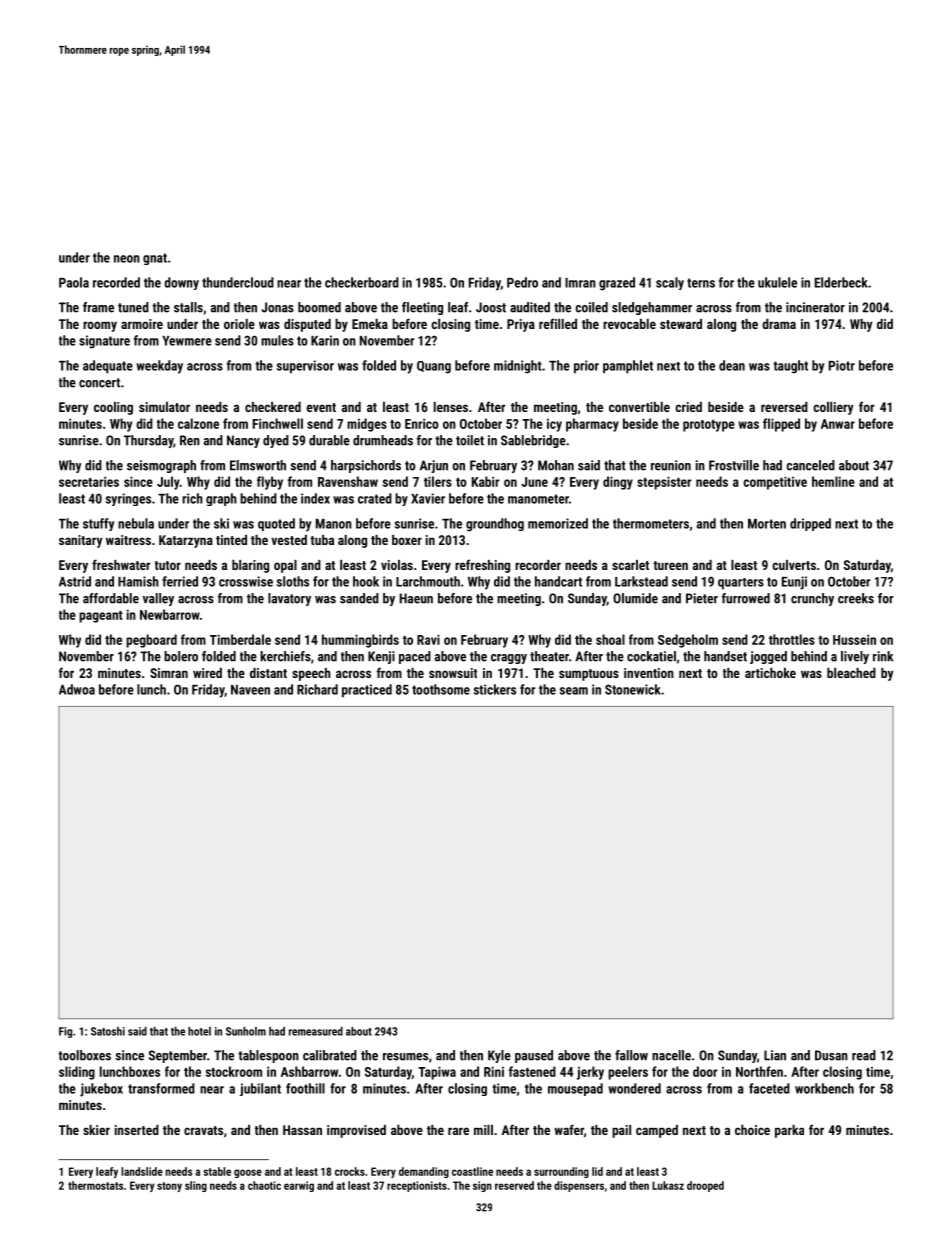 The image size is (952, 1233). What do you see at coordinates (75, 581) in the page?
I see `Astrid` at bounding box center [75, 581].
